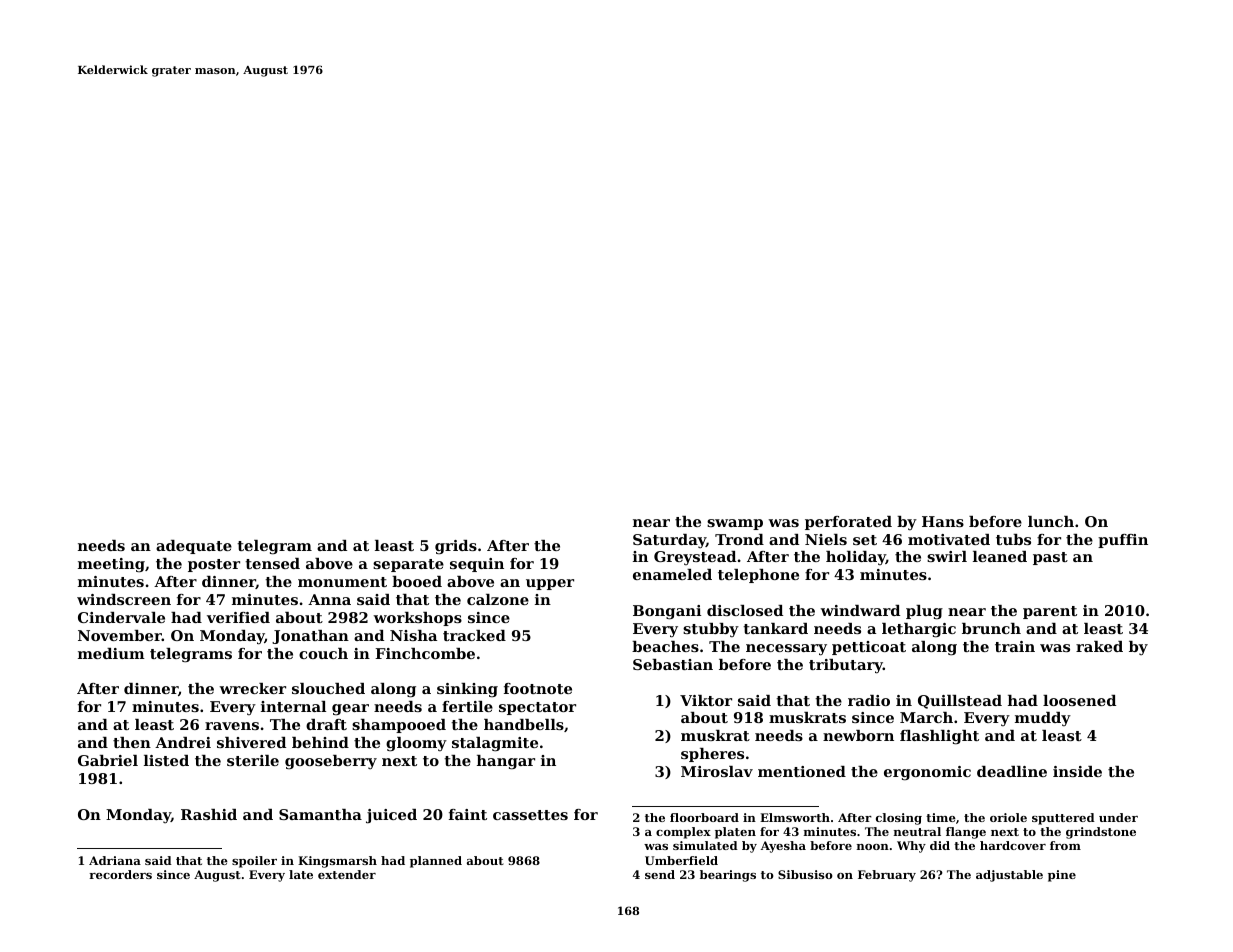 Image resolution: width=1233 pixels, height=952 pixels. I want to click on tributary, so click(846, 666).
